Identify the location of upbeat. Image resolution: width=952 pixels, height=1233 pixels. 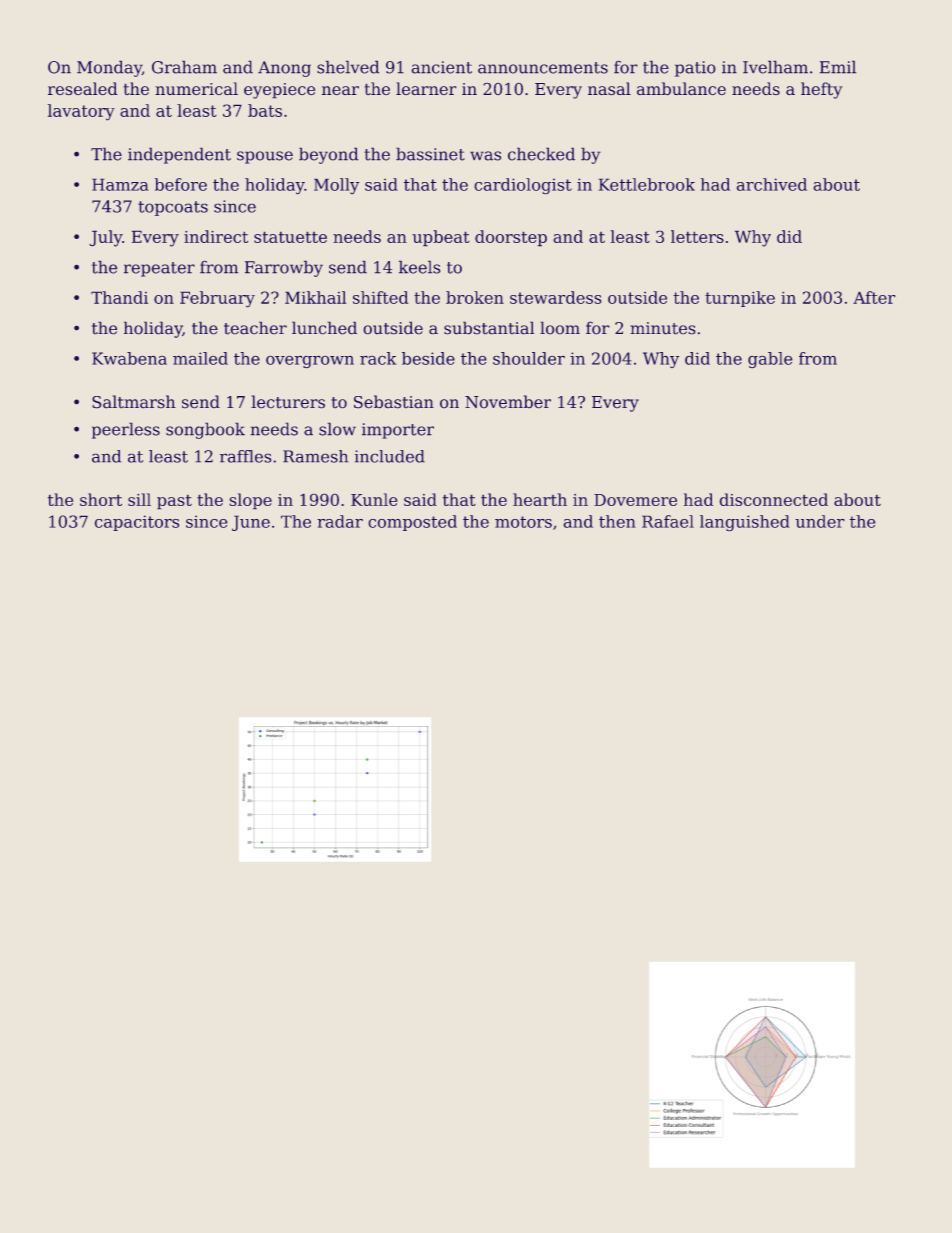
(441, 238).
